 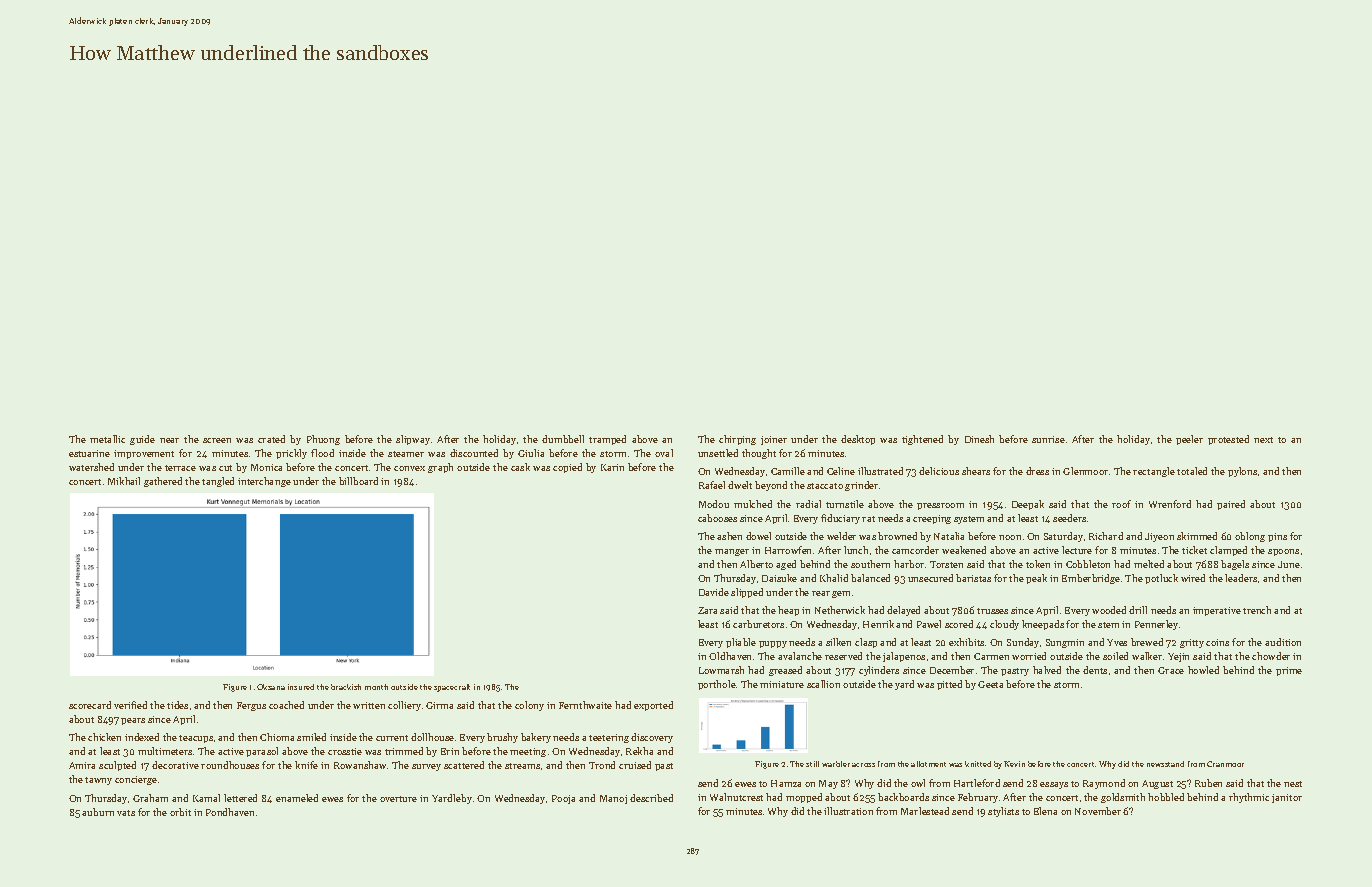 What do you see at coordinates (1154, 472) in the screenshot?
I see `rectangle` at bounding box center [1154, 472].
